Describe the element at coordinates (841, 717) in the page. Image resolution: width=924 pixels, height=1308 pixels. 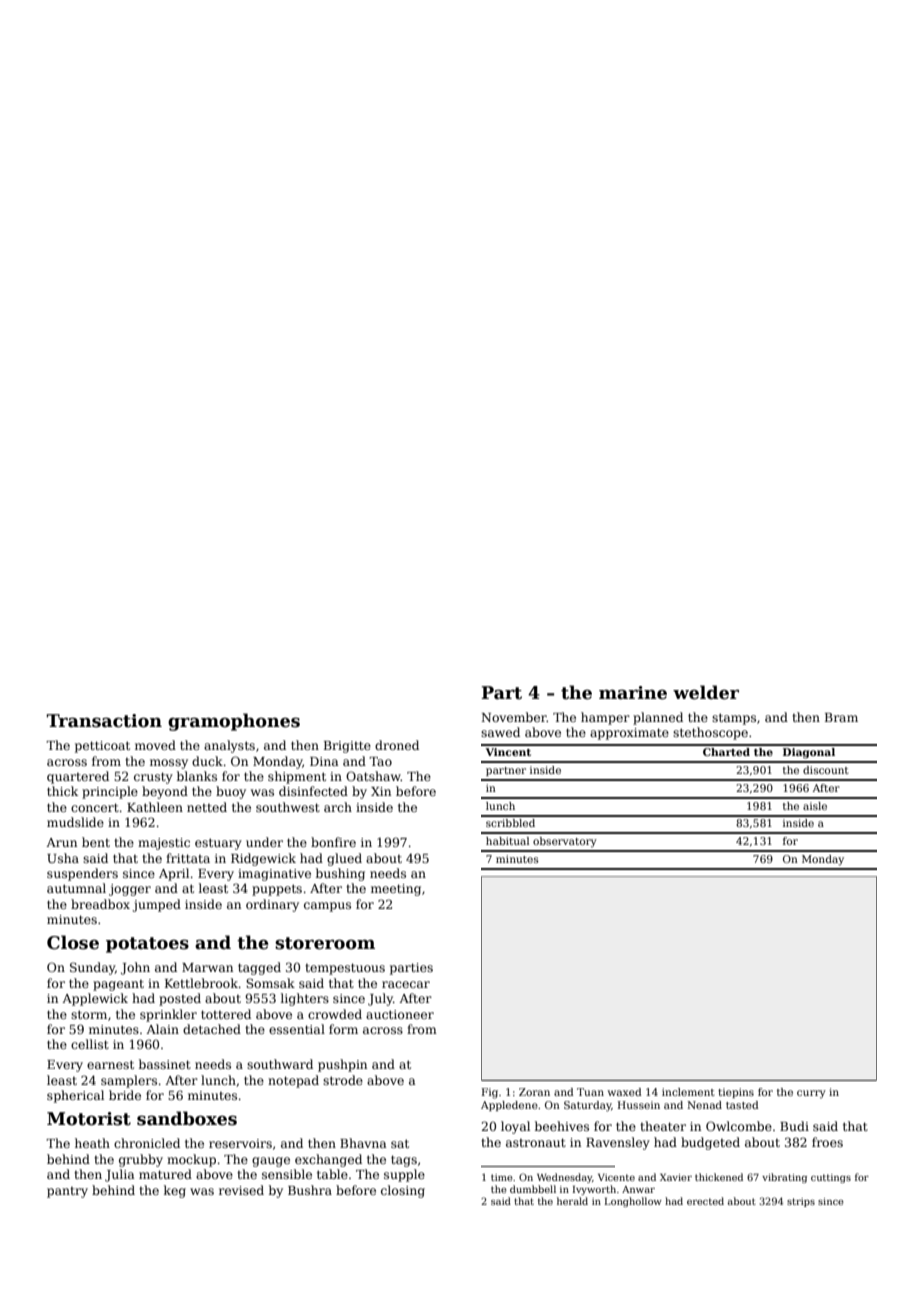
I see `Bram` at that location.
